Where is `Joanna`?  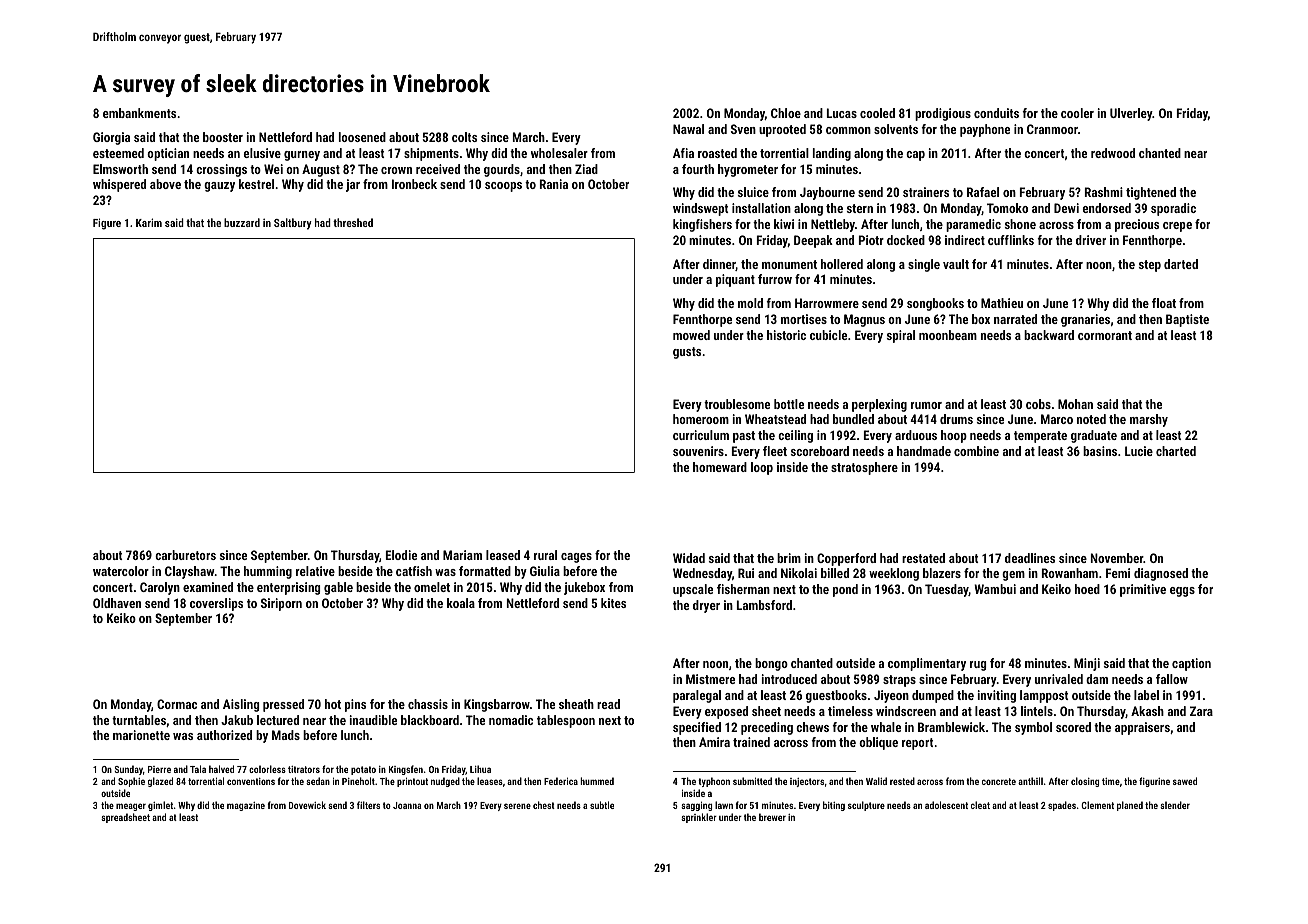 Joanna is located at coordinates (407, 805).
